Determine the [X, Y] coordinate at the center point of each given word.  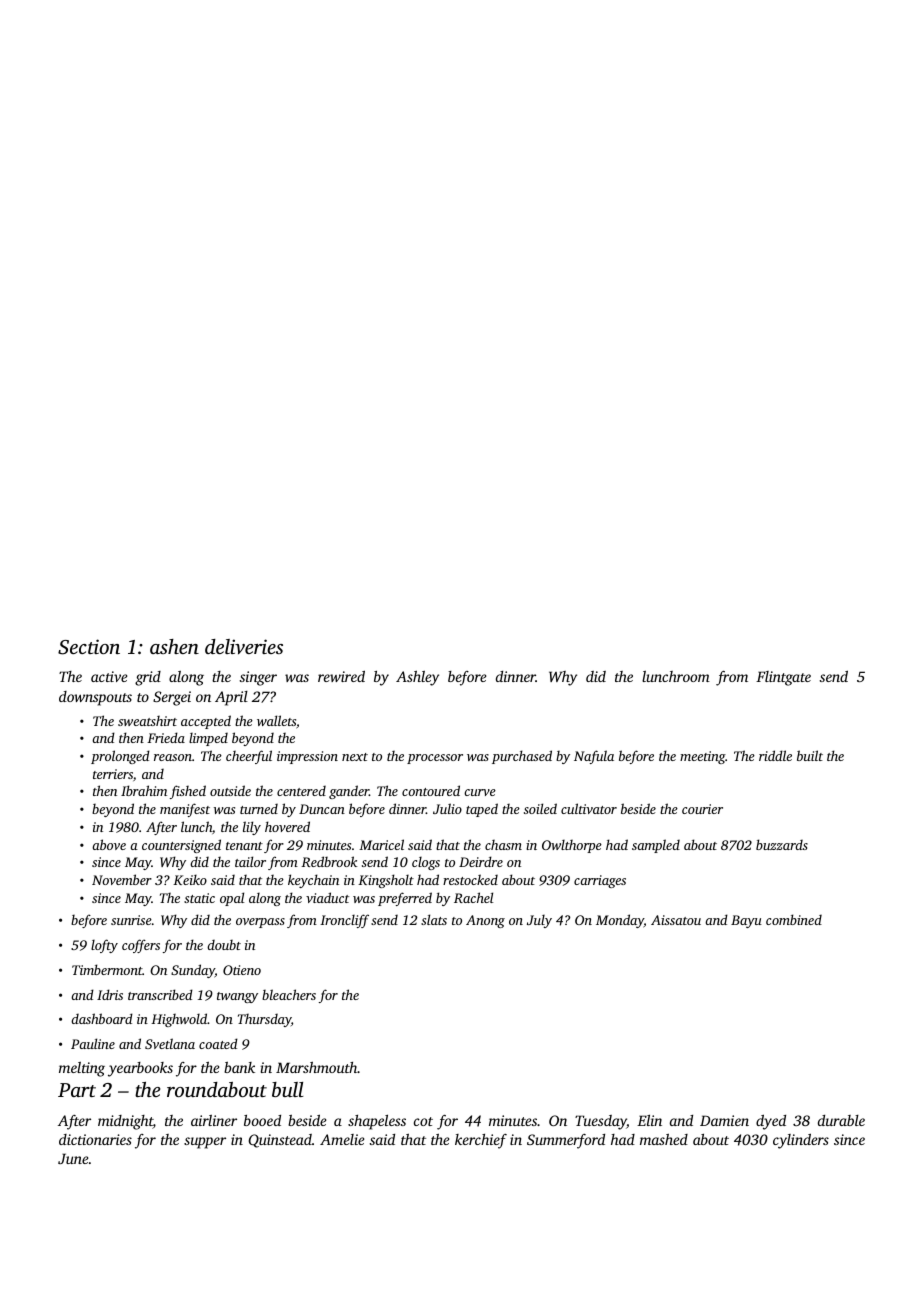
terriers [113, 774]
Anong [485, 921]
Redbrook [329, 861]
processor [435, 759]
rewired [341, 676]
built [810, 755]
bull [287, 1089]
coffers [141, 946]
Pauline [93, 1043]
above [109, 844]
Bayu [746, 921]
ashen [174, 646]
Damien [724, 1120]
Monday [620, 921]
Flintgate [783, 678]
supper [205, 1143]
